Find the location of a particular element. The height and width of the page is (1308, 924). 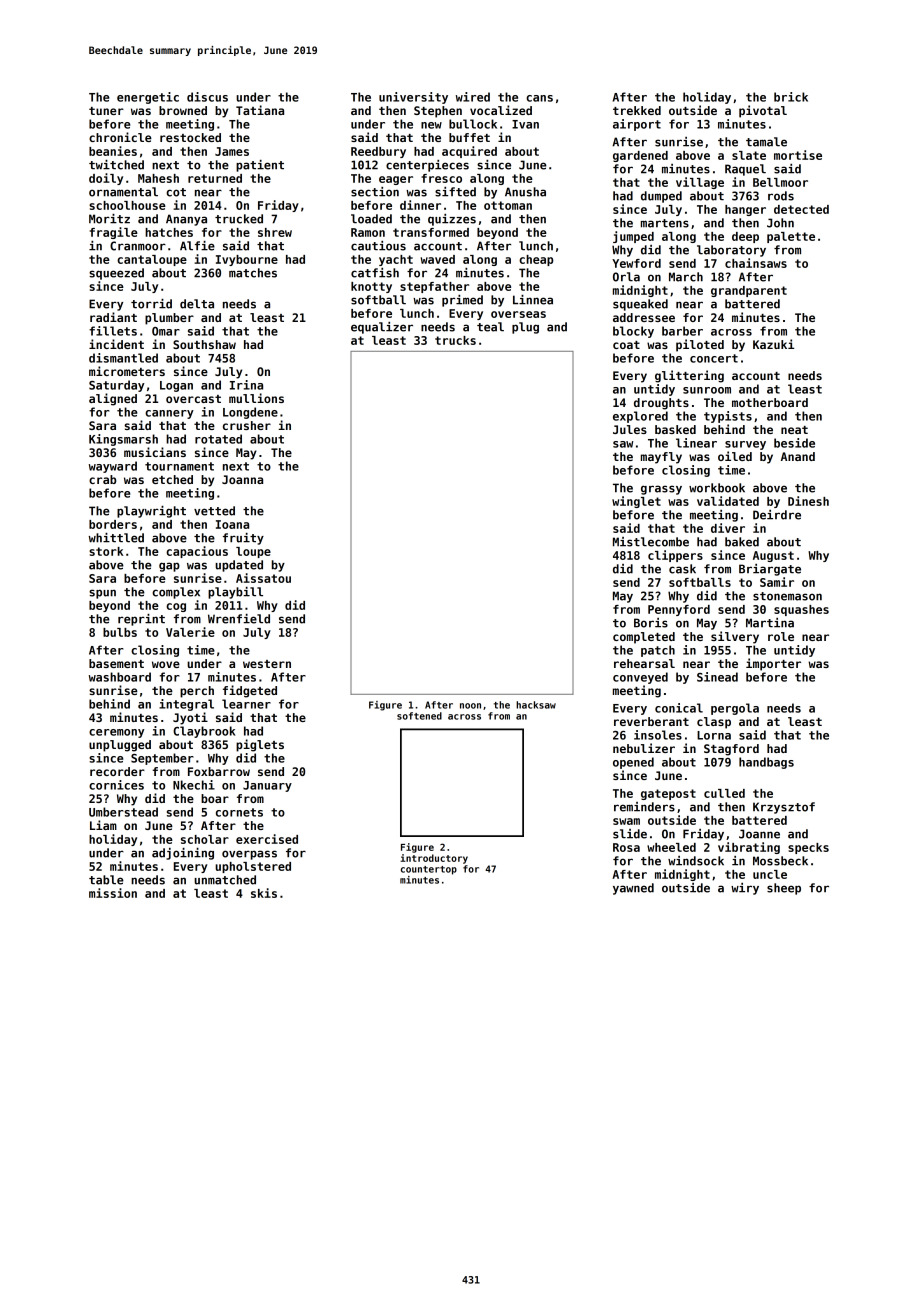

typists is located at coordinates (728, 417).
